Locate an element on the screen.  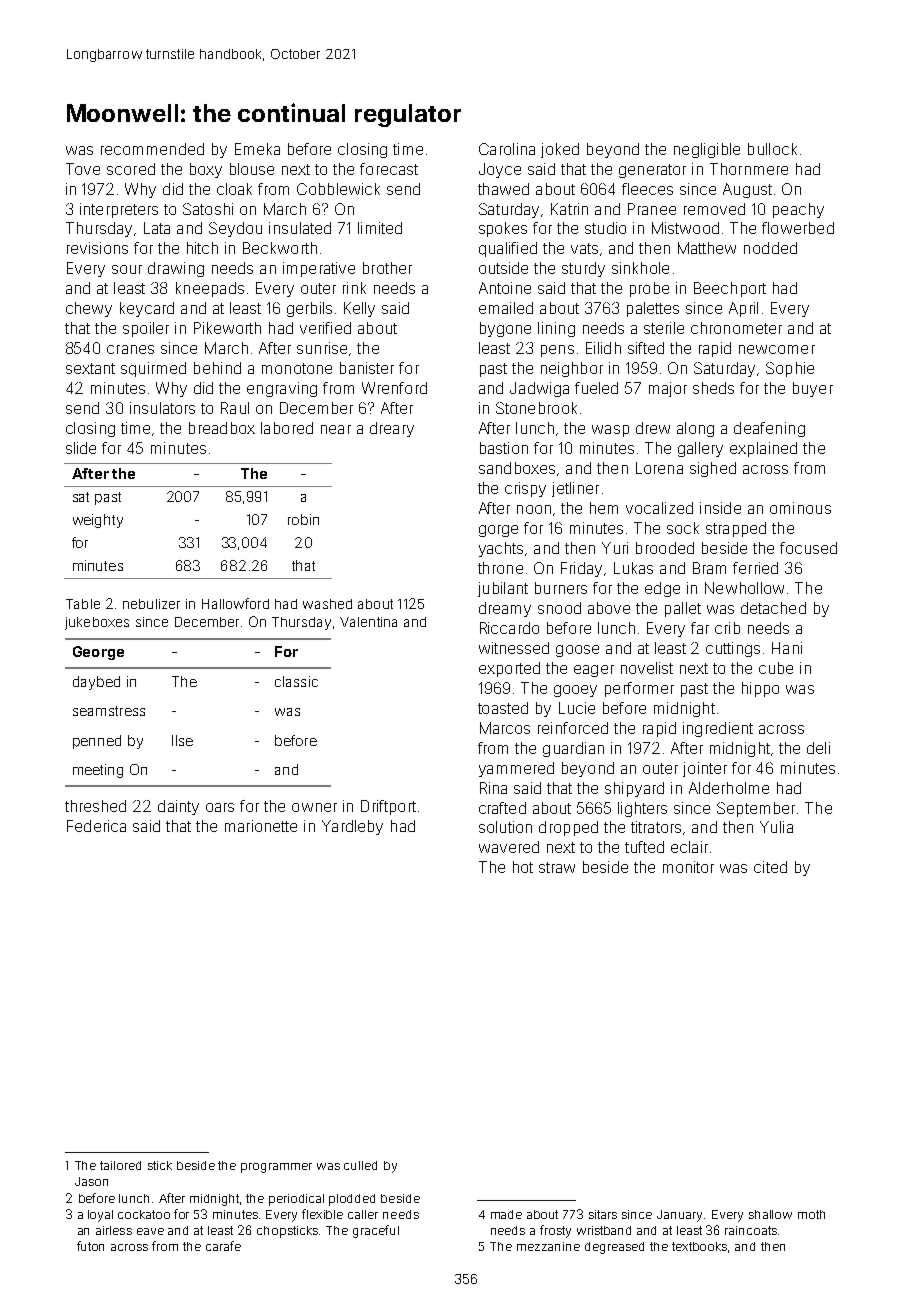
moth is located at coordinates (811, 1214).
